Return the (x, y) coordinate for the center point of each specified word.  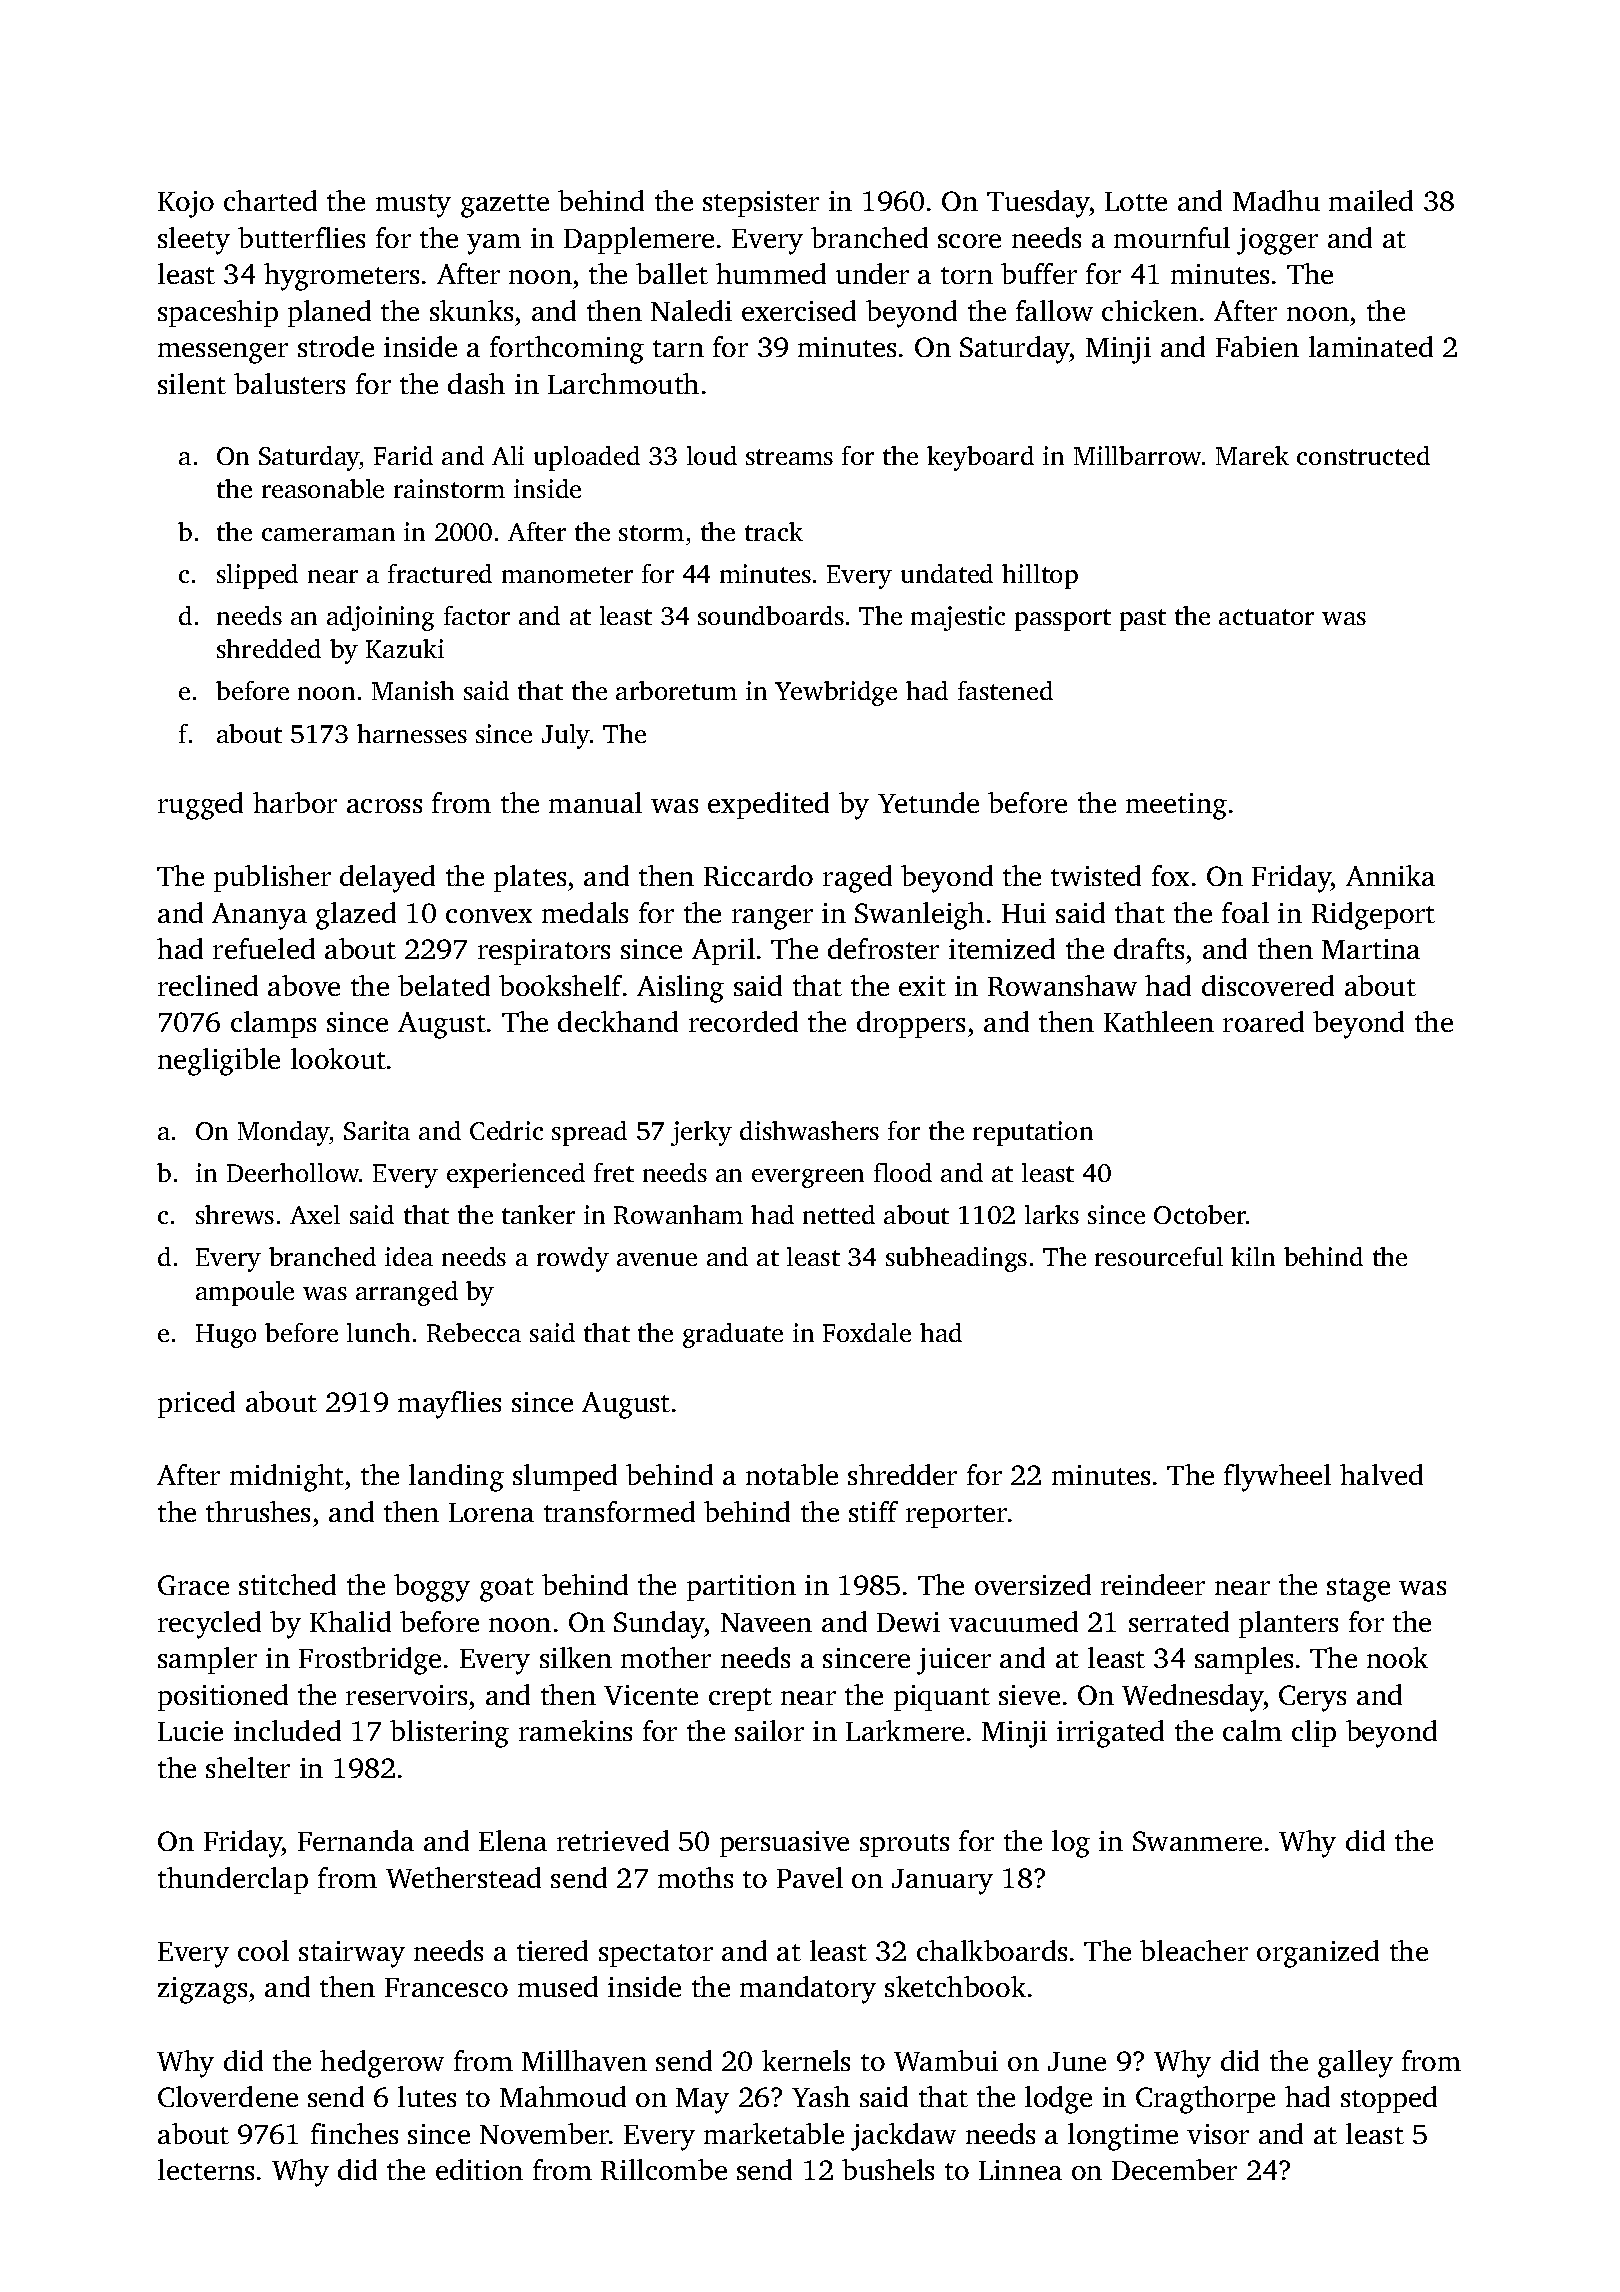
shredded (269, 648)
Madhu (1276, 200)
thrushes (258, 1511)
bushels (888, 2169)
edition (479, 2169)
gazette (505, 206)
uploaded (587, 458)
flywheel (1277, 1478)
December (1174, 2169)
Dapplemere (639, 240)
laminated (1371, 346)
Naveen (766, 1622)
